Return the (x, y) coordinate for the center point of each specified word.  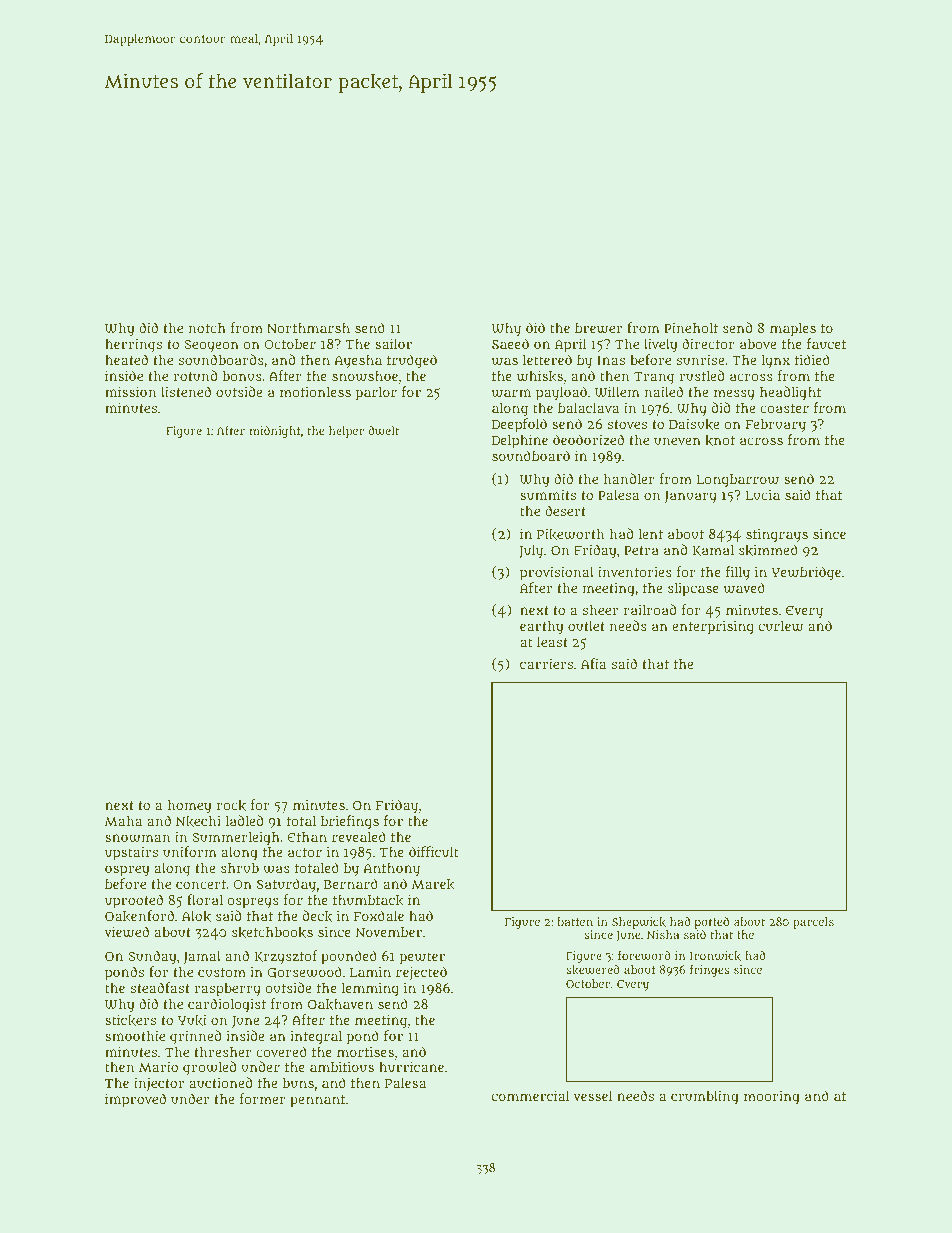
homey (189, 806)
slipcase (693, 590)
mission (130, 391)
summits (548, 495)
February (775, 426)
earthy (541, 627)
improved (135, 1100)
